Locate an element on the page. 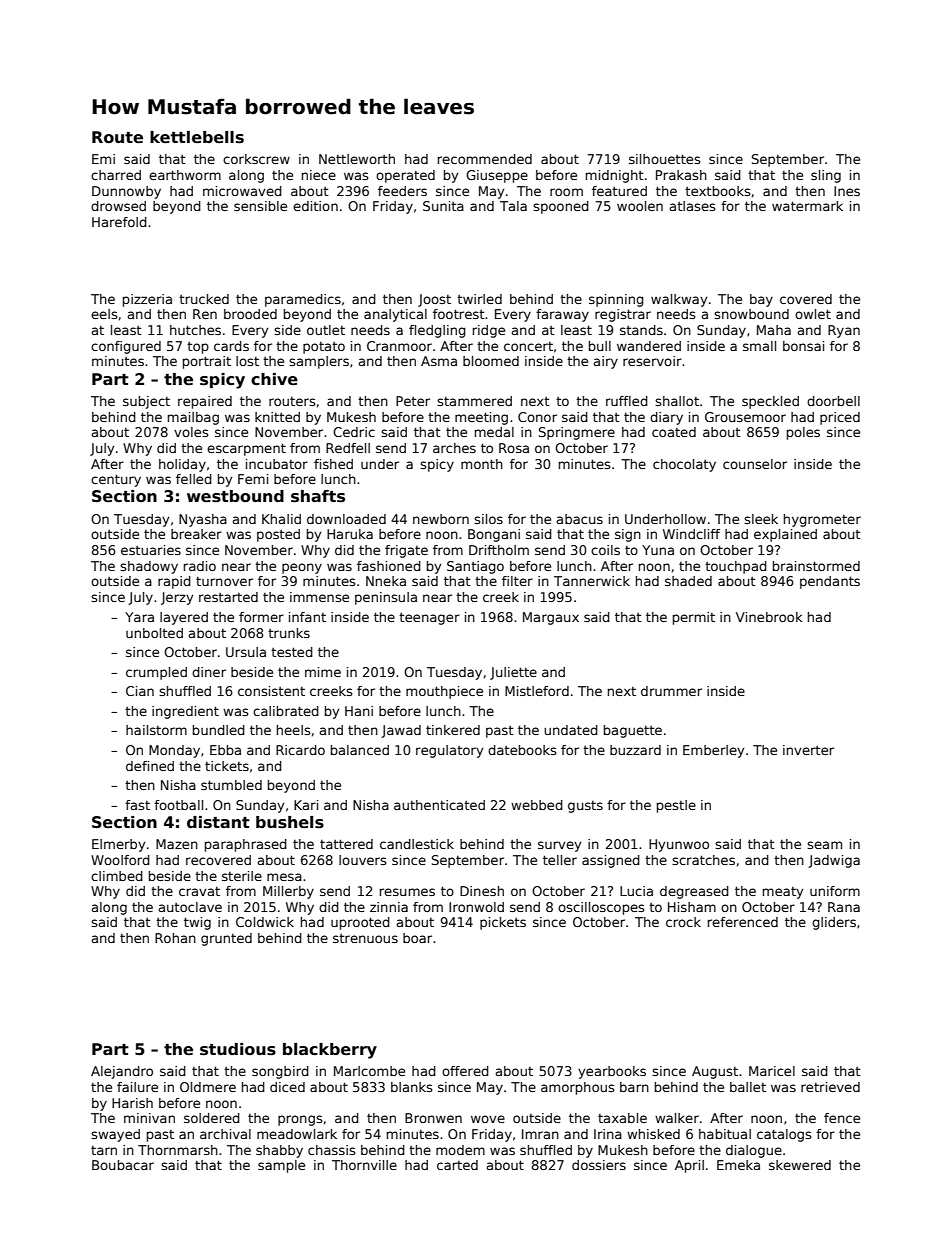 Image resolution: width=952 pixels, height=1233 pixels. yearbooks is located at coordinates (612, 1072).
